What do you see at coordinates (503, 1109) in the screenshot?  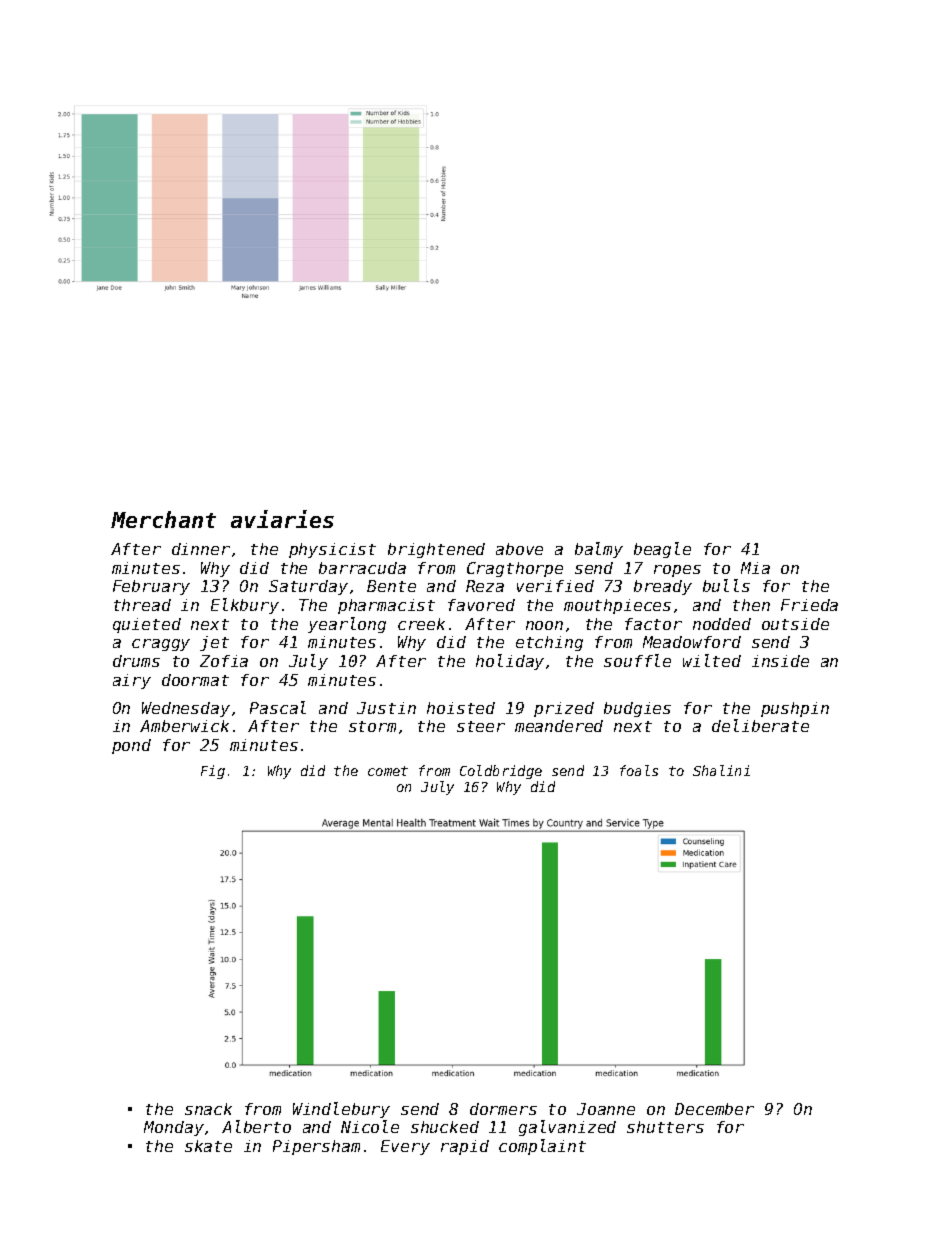 I see `dormers` at bounding box center [503, 1109].
